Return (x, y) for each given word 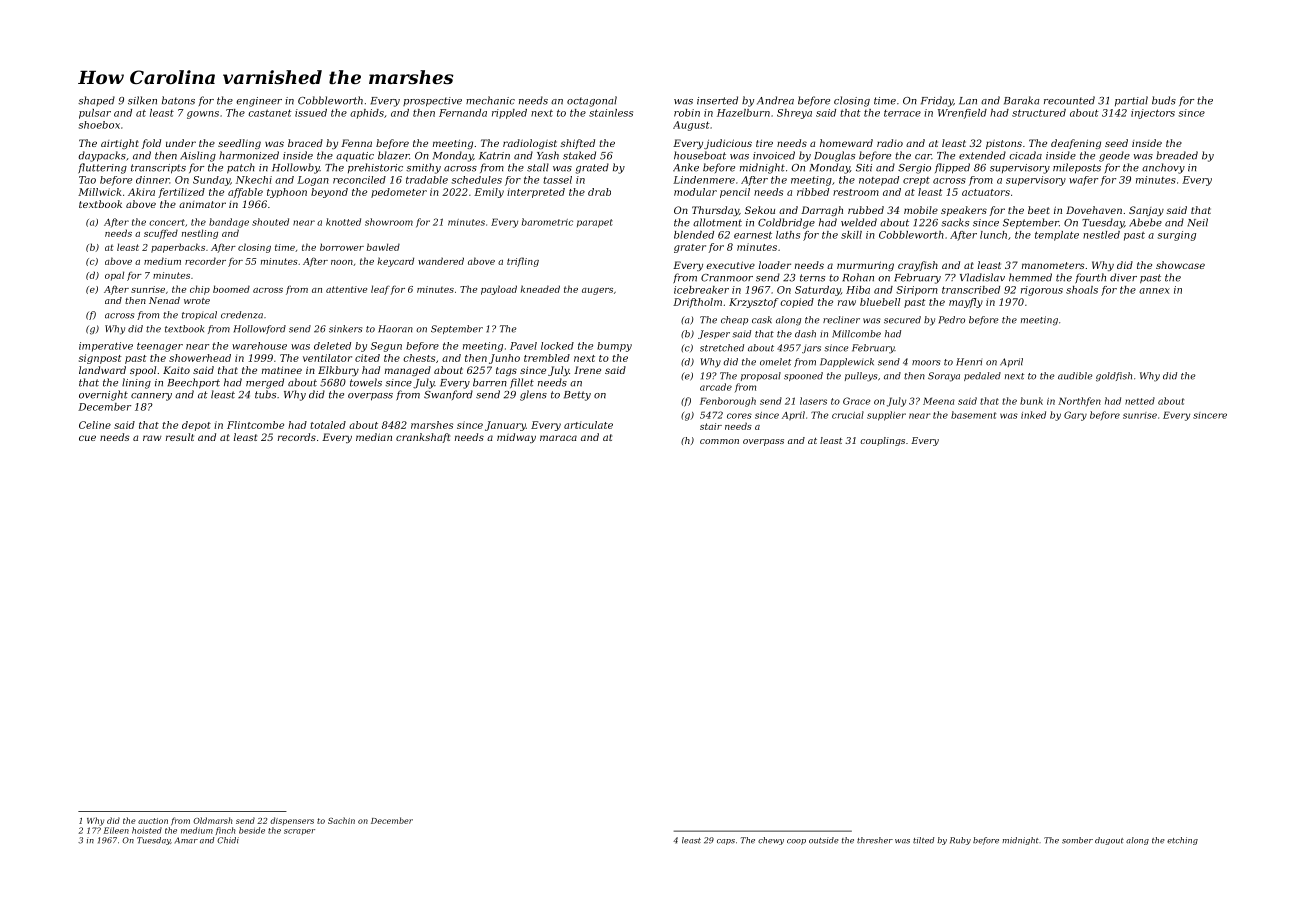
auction (153, 821)
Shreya (794, 114)
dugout (1109, 841)
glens (533, 395)
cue (87, 438)
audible (1075, 376)
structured (1039, 113)
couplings (882, 441)
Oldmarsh (213, 820)
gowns (203, 115)
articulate (588, 425)
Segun (386, 347)
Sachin (341, 820)
